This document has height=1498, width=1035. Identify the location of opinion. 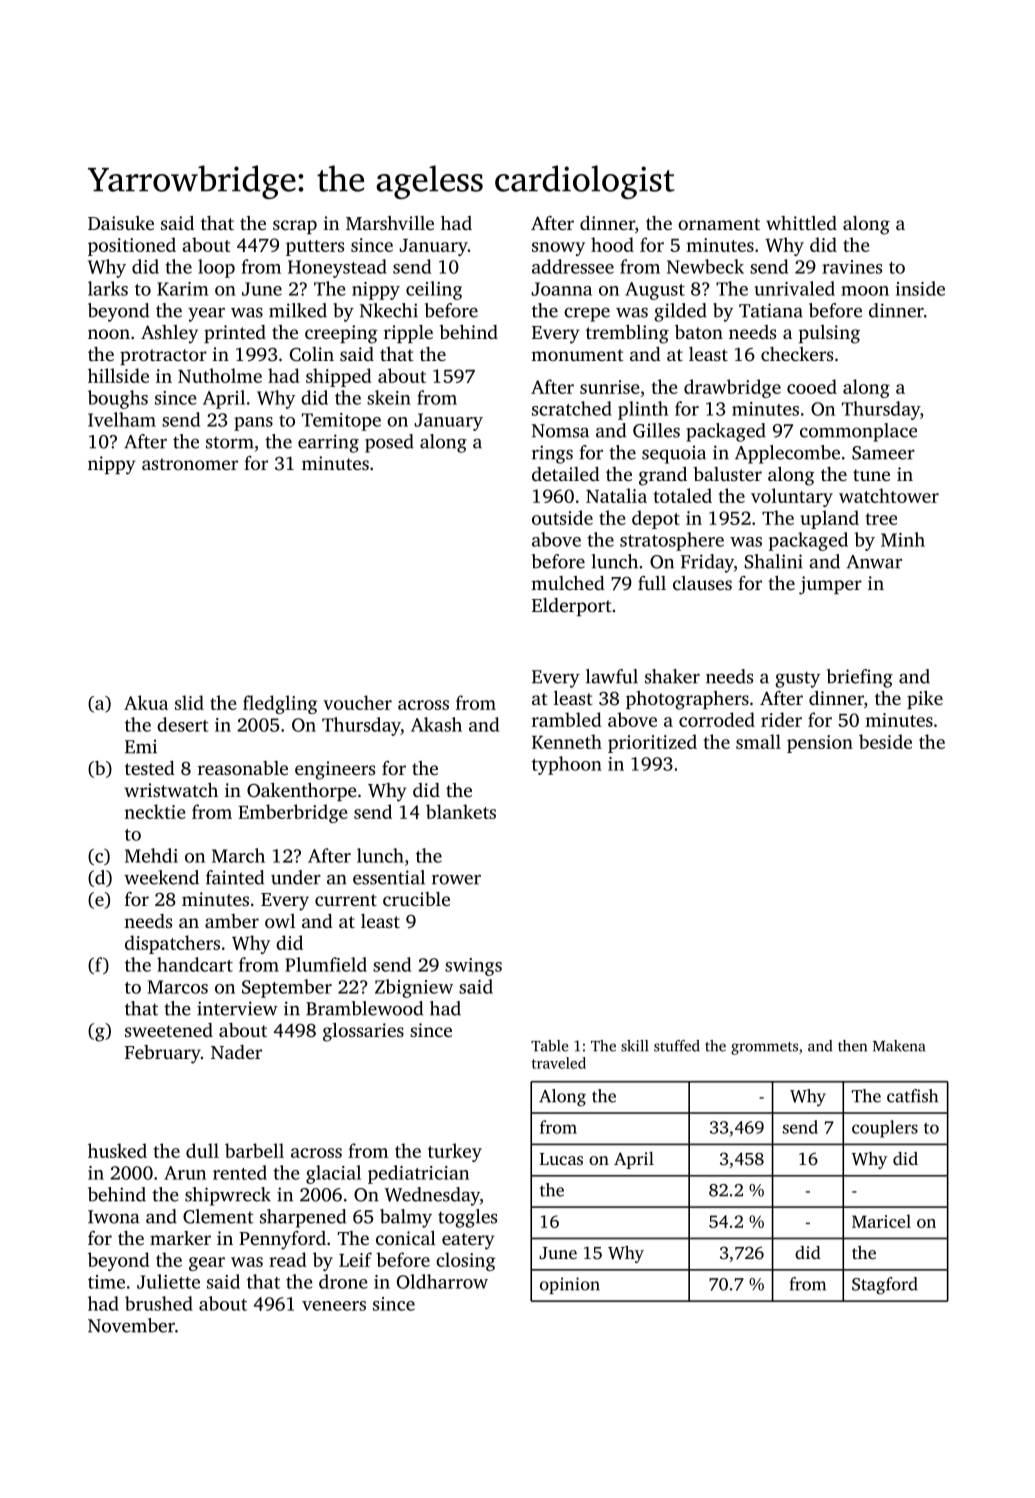
(570, 1285).
